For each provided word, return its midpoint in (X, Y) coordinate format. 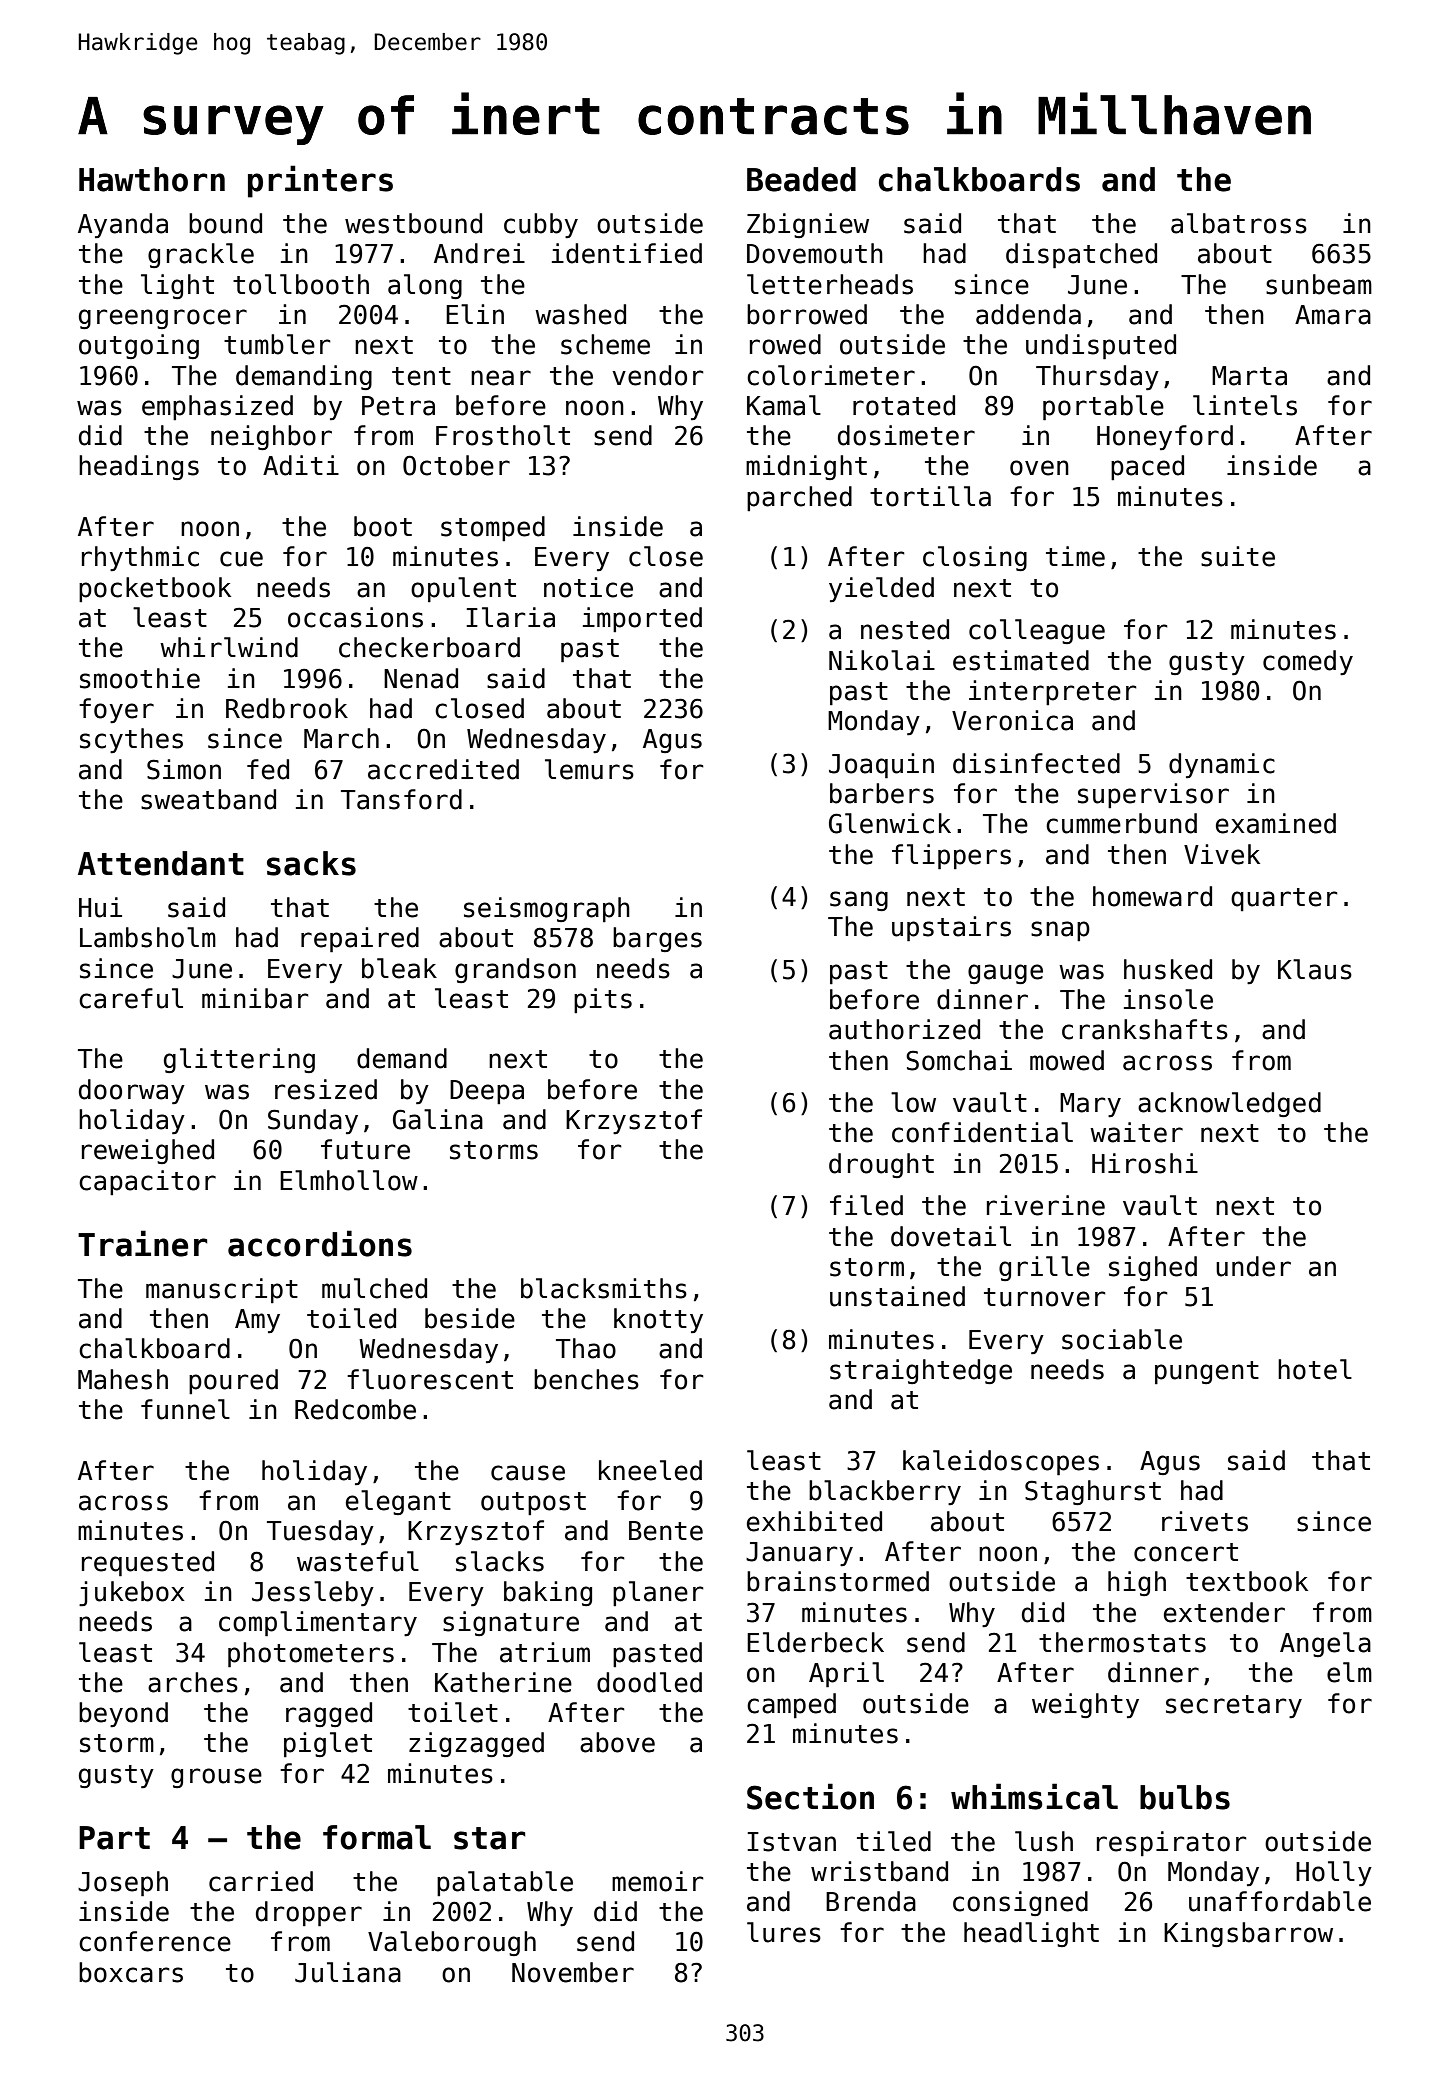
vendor (658, 375)
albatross (1239, 223)
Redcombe (355, 1409)
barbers (882, 793)
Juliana (348, 1972)
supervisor (1153, 795)
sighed (1153, 1268)
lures (784, 1932)
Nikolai (882, 660)
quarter (1284, 899)
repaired (360, 939)
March (341, 738)
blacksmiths (604, 1288)
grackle (201, 255)
